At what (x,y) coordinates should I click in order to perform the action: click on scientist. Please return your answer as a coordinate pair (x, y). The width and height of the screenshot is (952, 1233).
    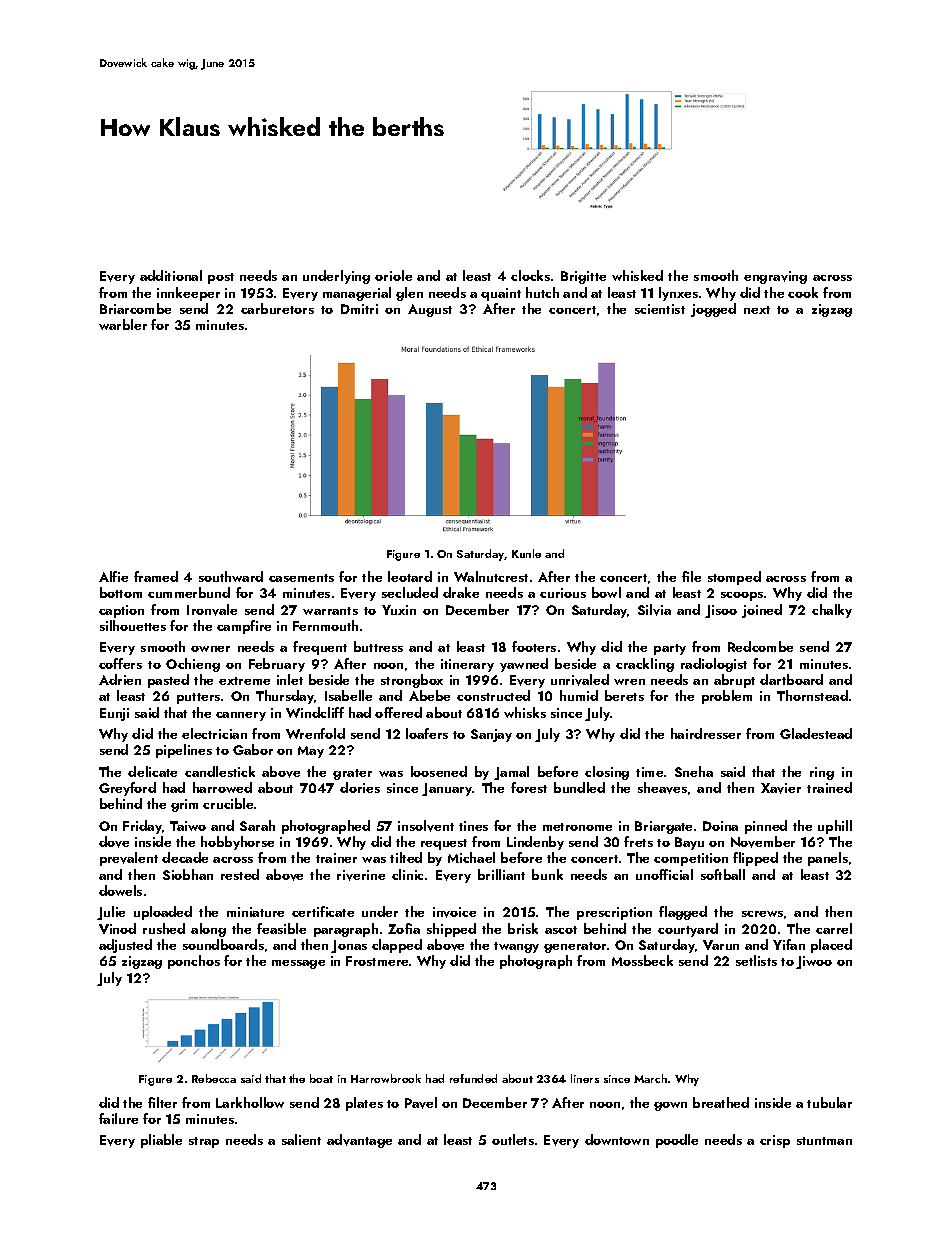
    Looking at the image, I should click on (660, 309).
